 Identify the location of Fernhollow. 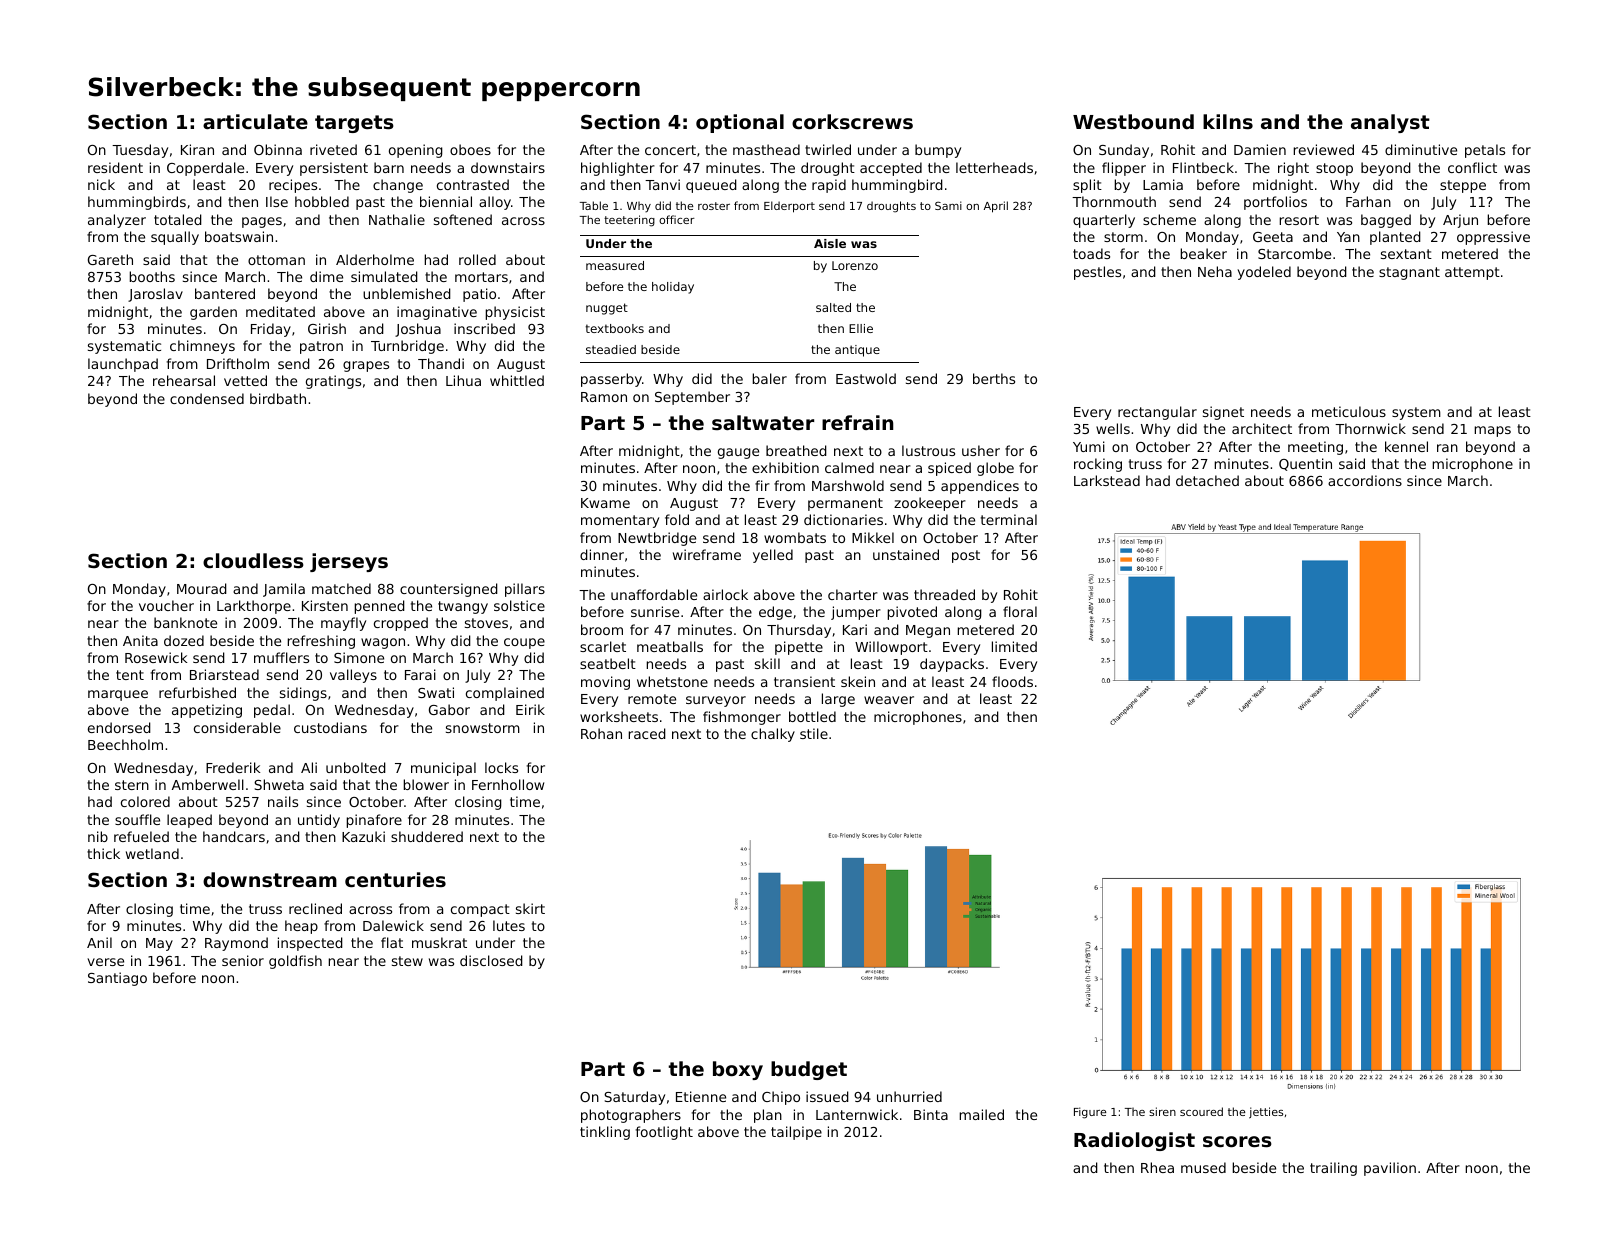
(508, 784).
